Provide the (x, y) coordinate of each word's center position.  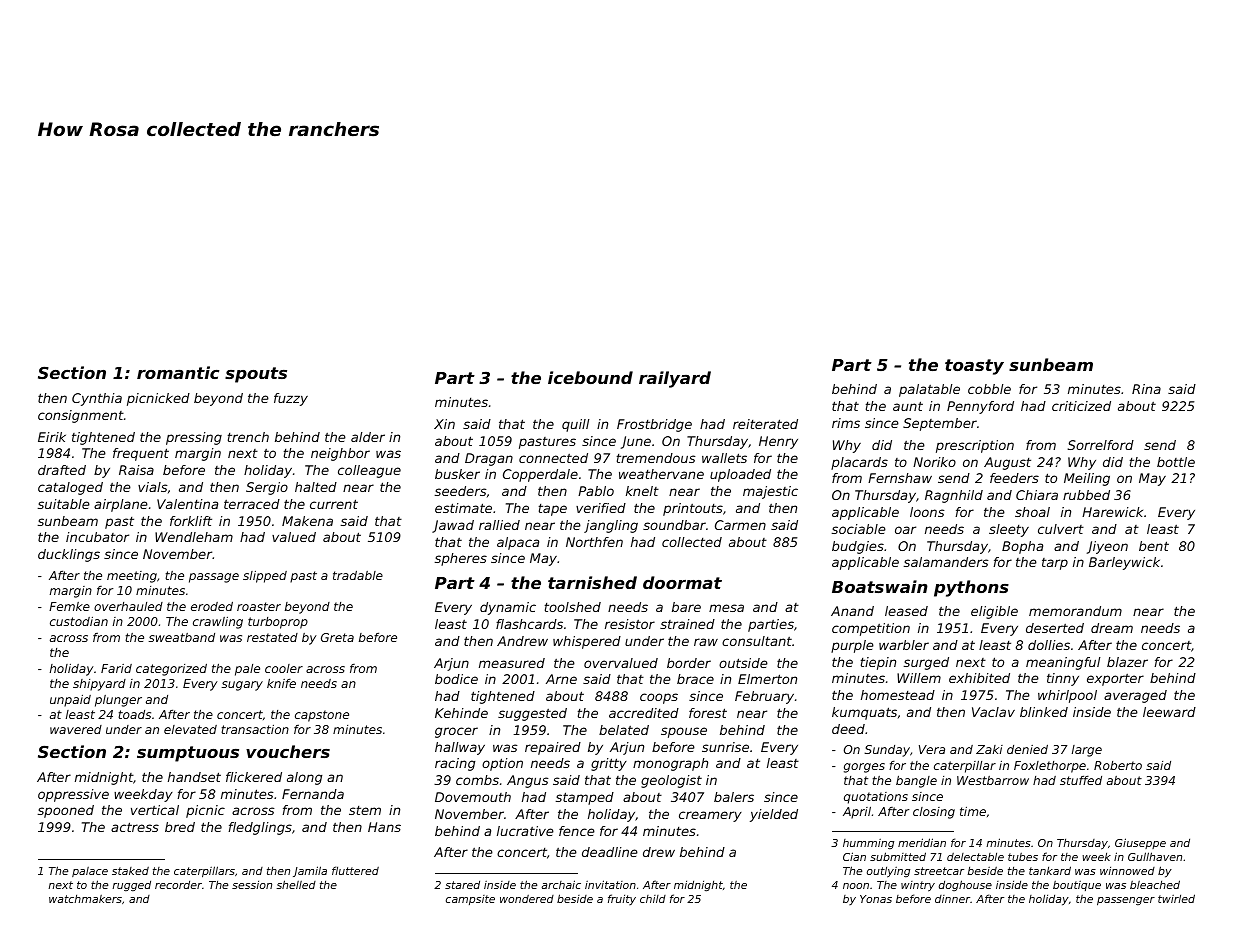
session (252, 884)
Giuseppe (1140, 843)
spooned (66, 811)
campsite (470, 900)
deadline (610, 852)
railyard (675, 379)
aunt (908, 406)
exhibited (979, 678)
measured (512, 663)
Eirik (52, 437)
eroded (212, 606)
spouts (256, 375)
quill (576, 425)
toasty (974, 367)
